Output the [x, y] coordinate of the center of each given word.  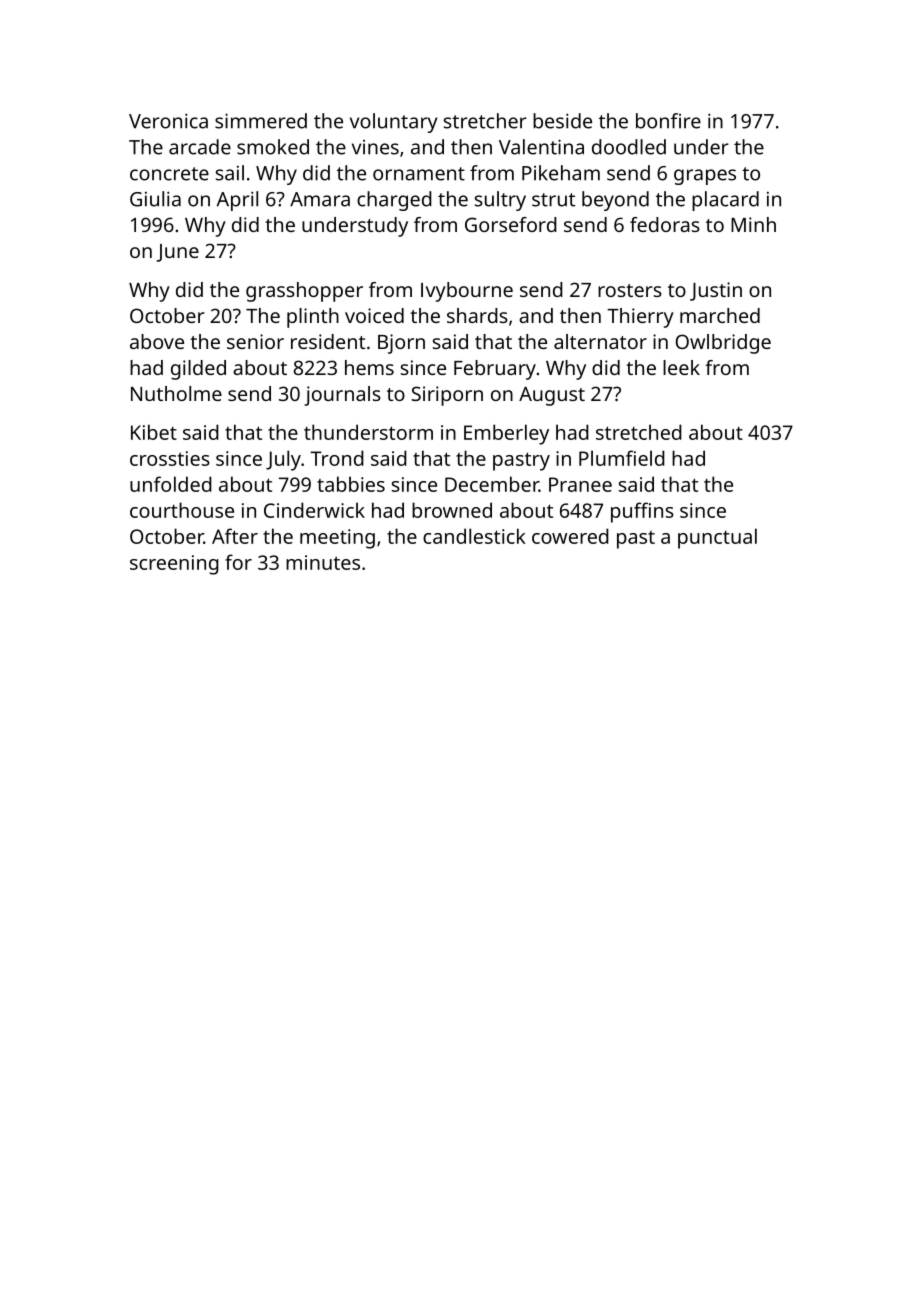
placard [725, 201]
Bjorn [401, 344]
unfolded [171, 484]
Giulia [155, 199]
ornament [419, 174]
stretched [639, 432]
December [492, 484]
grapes [705, 177]
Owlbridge [723, 344]
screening [174, 565]
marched [720, 315]
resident [328, 341]
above [157, 341]
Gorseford [511, 224]
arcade [200, 147]
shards [477, 315]
